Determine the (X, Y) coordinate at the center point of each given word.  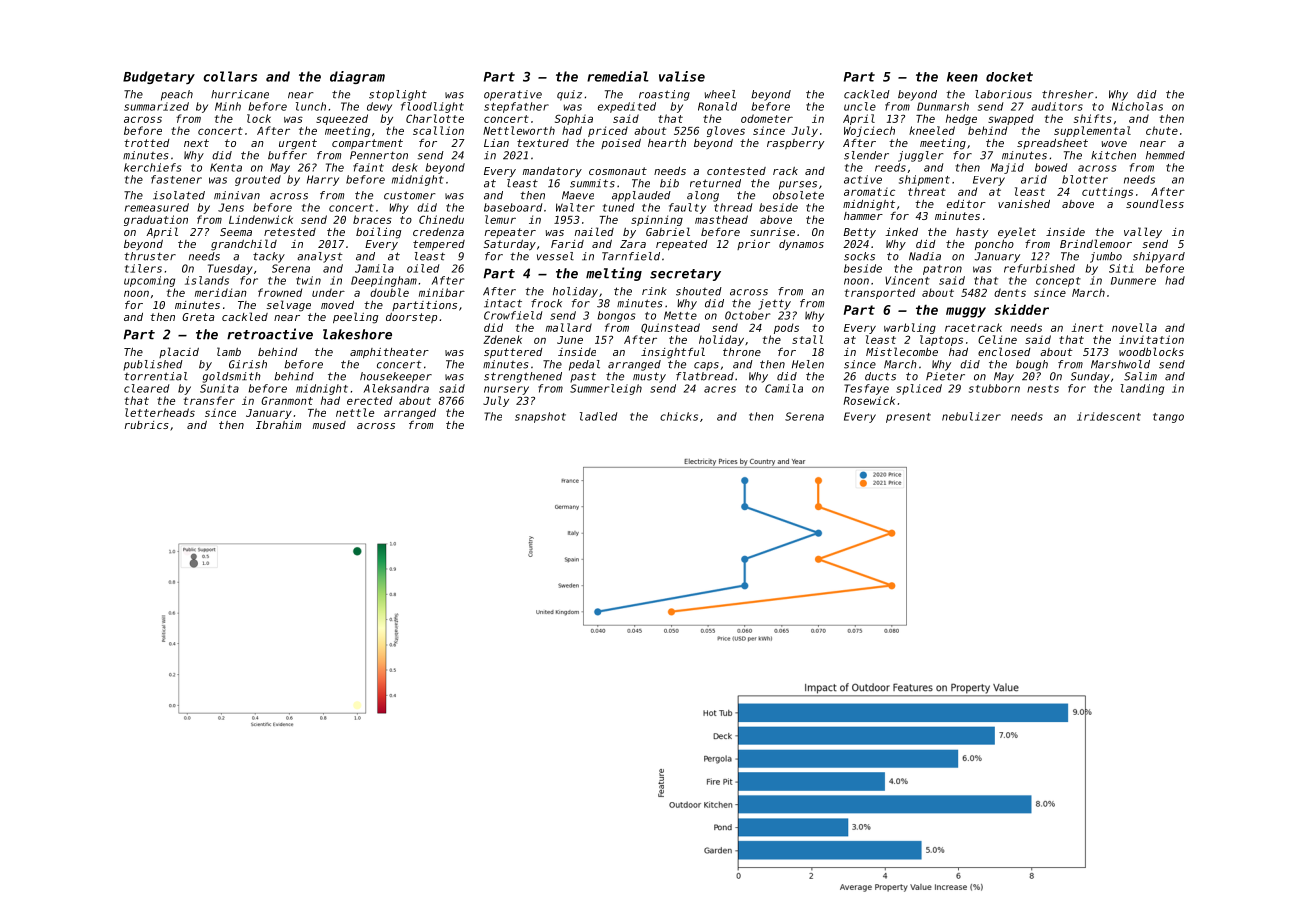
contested (736, 171)
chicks (679, 416)
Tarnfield (631, 256)
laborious (1003, 94)
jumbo (1106, 257)
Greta (198, 317)
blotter (1085, 179)
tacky (269, 257)
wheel (720, 94)
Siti (1121, 268)
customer (410, 195)
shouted (699, 291)
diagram (357, 77)
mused (329, 425)
